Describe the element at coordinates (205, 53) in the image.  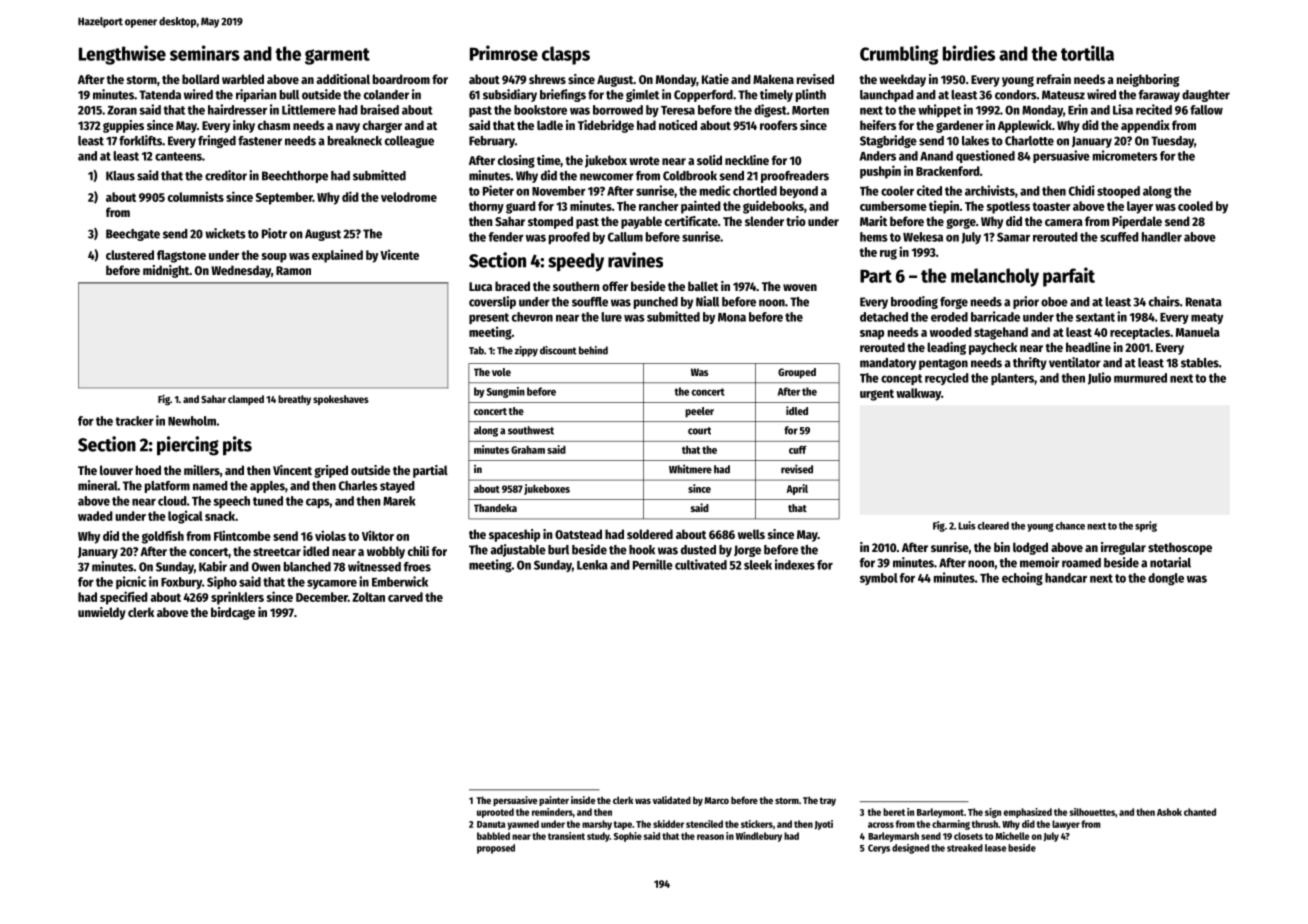
I see `seminars` at that location.
